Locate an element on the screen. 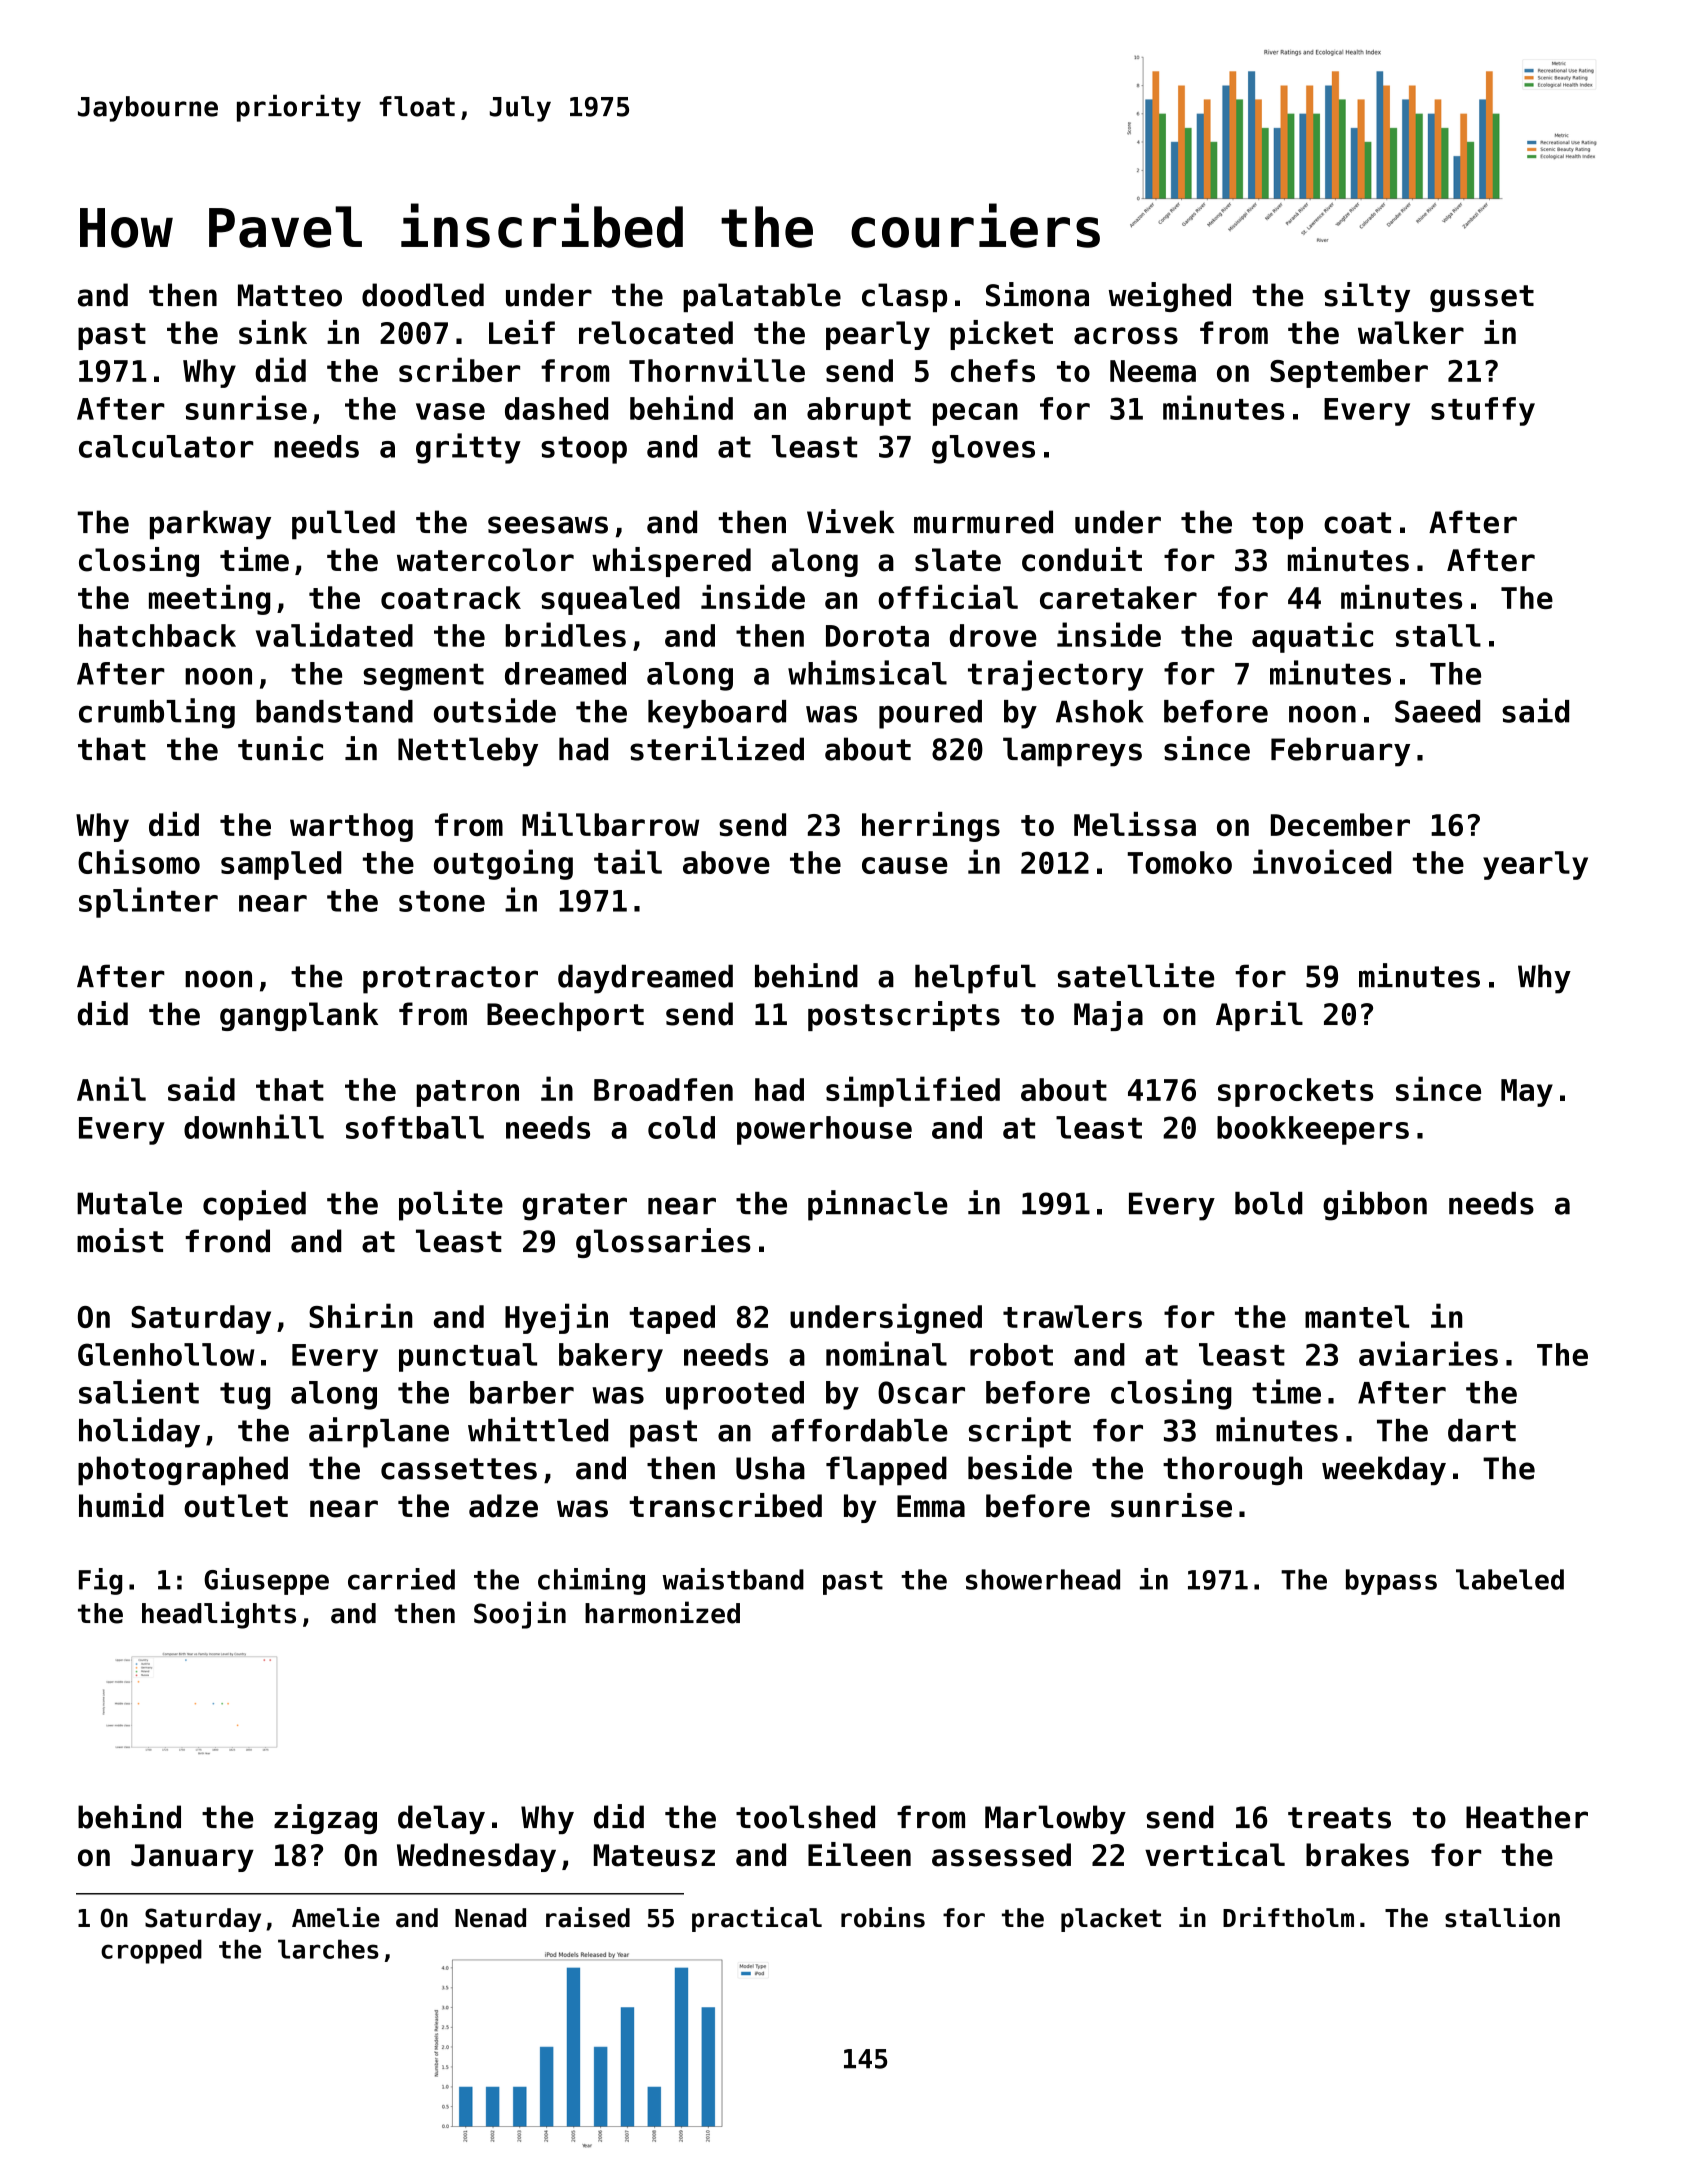 This screenshot has height=2178, width=1683. copied is located at coordinates (254, 1205).
